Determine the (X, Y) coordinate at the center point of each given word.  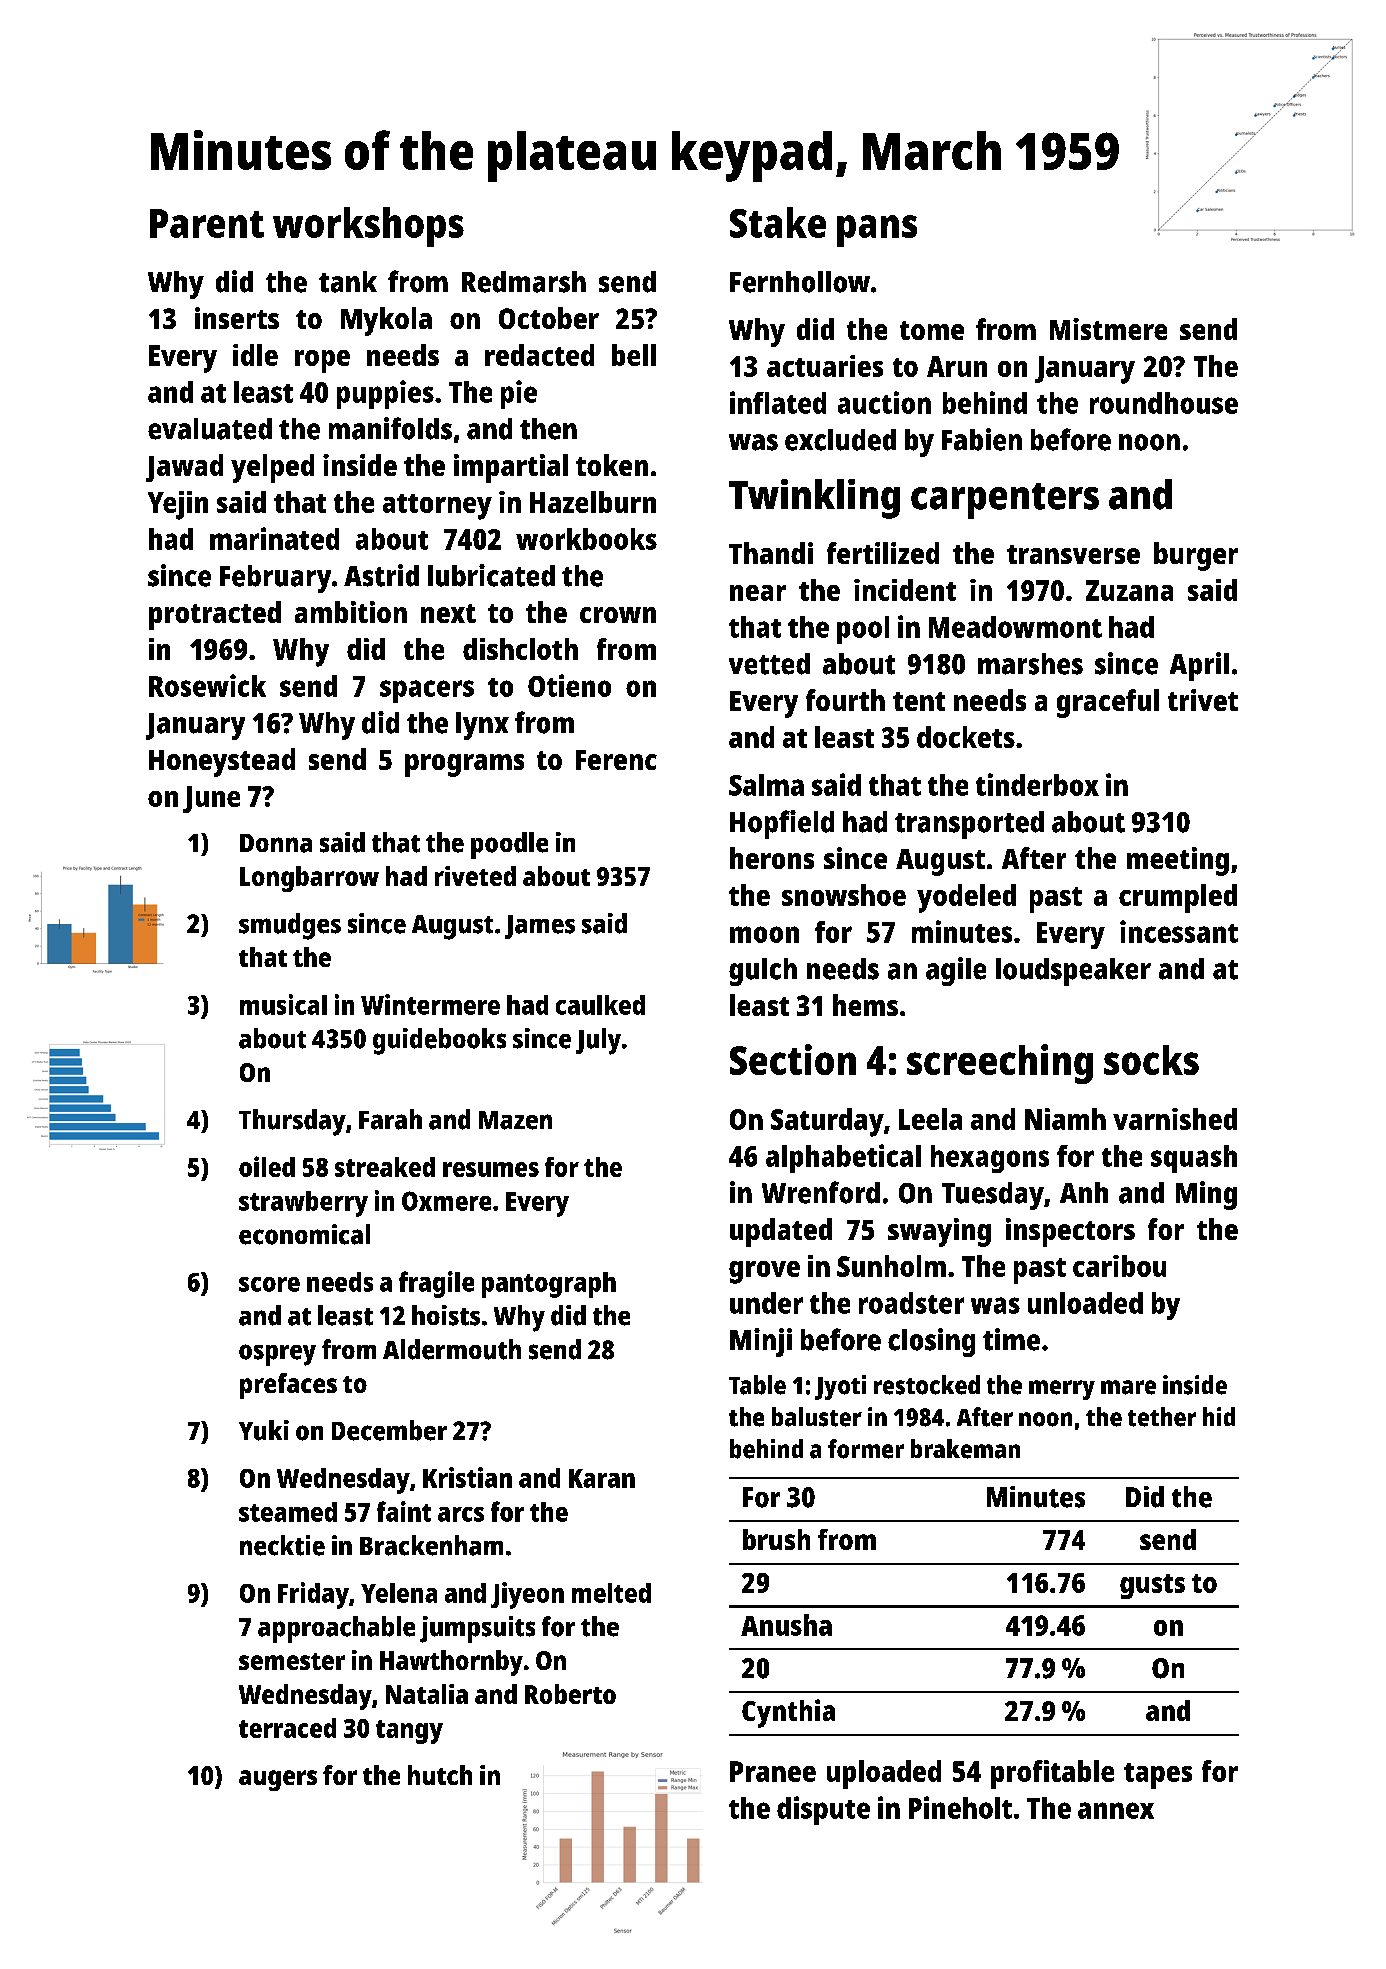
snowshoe (844, 895)
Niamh (1065, 1119)
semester (292, 1661)
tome (932, 330)
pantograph (549, 1285)
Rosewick (207, 685)
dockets (966, 737)
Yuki (264, 1430)
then (548, 429)
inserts (237, 318)
